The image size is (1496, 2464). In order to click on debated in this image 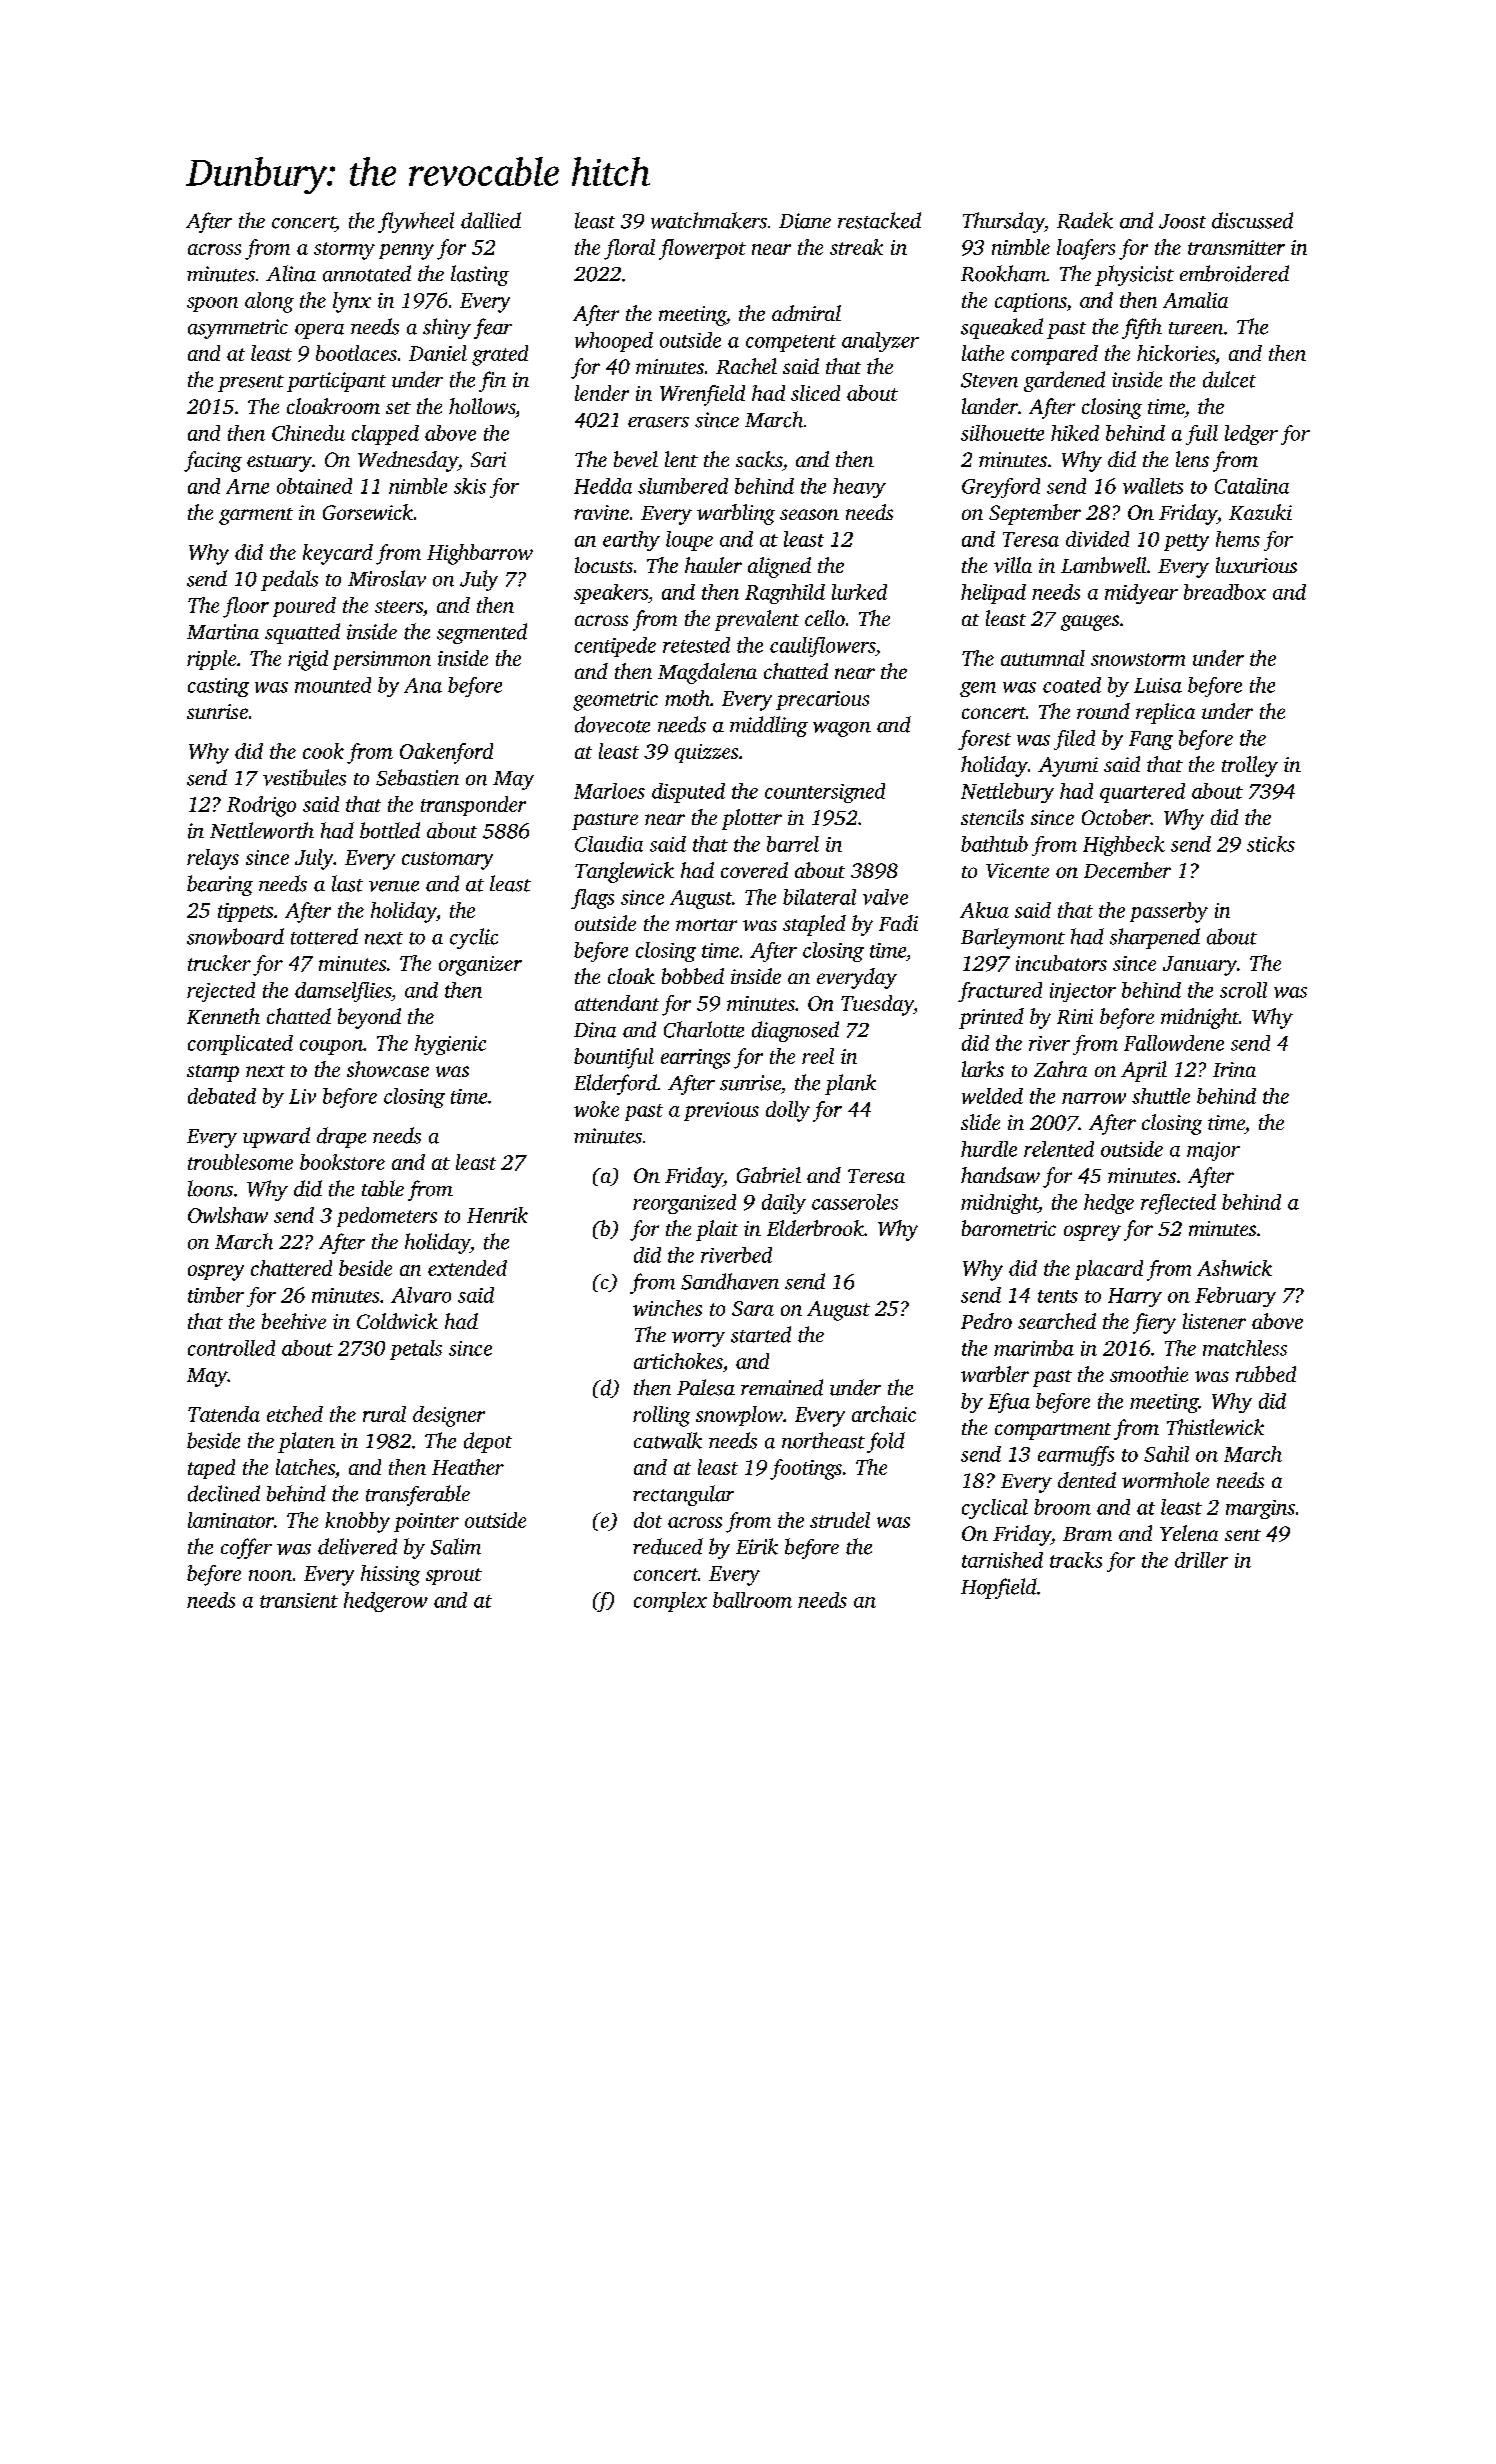, I will do `click(222, 1096)`.
